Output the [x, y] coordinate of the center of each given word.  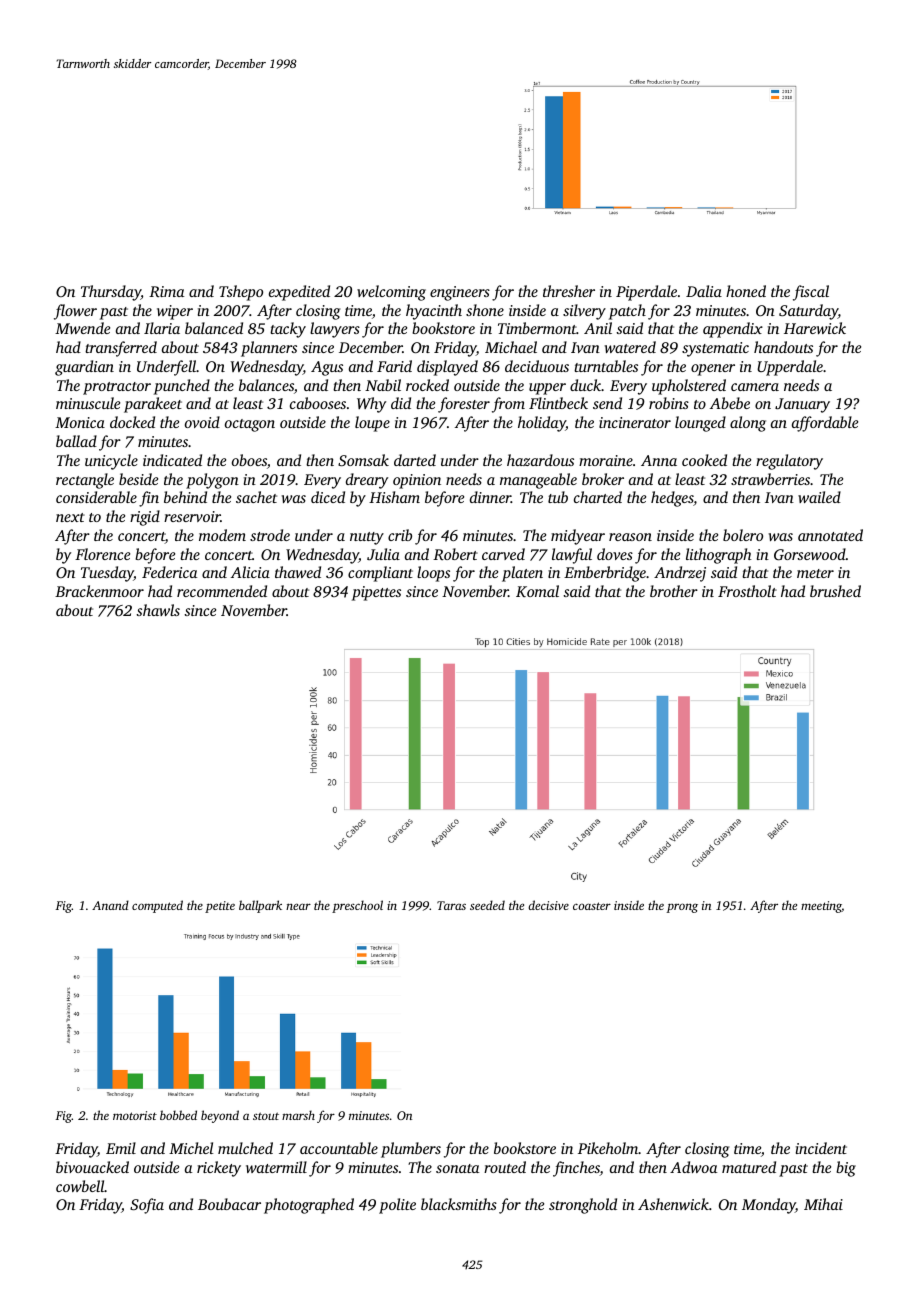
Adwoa [693, 1167]
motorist [135, 1115]
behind [185, 497]
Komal [537, 591]
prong [682, 908]
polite [397, 1206]
